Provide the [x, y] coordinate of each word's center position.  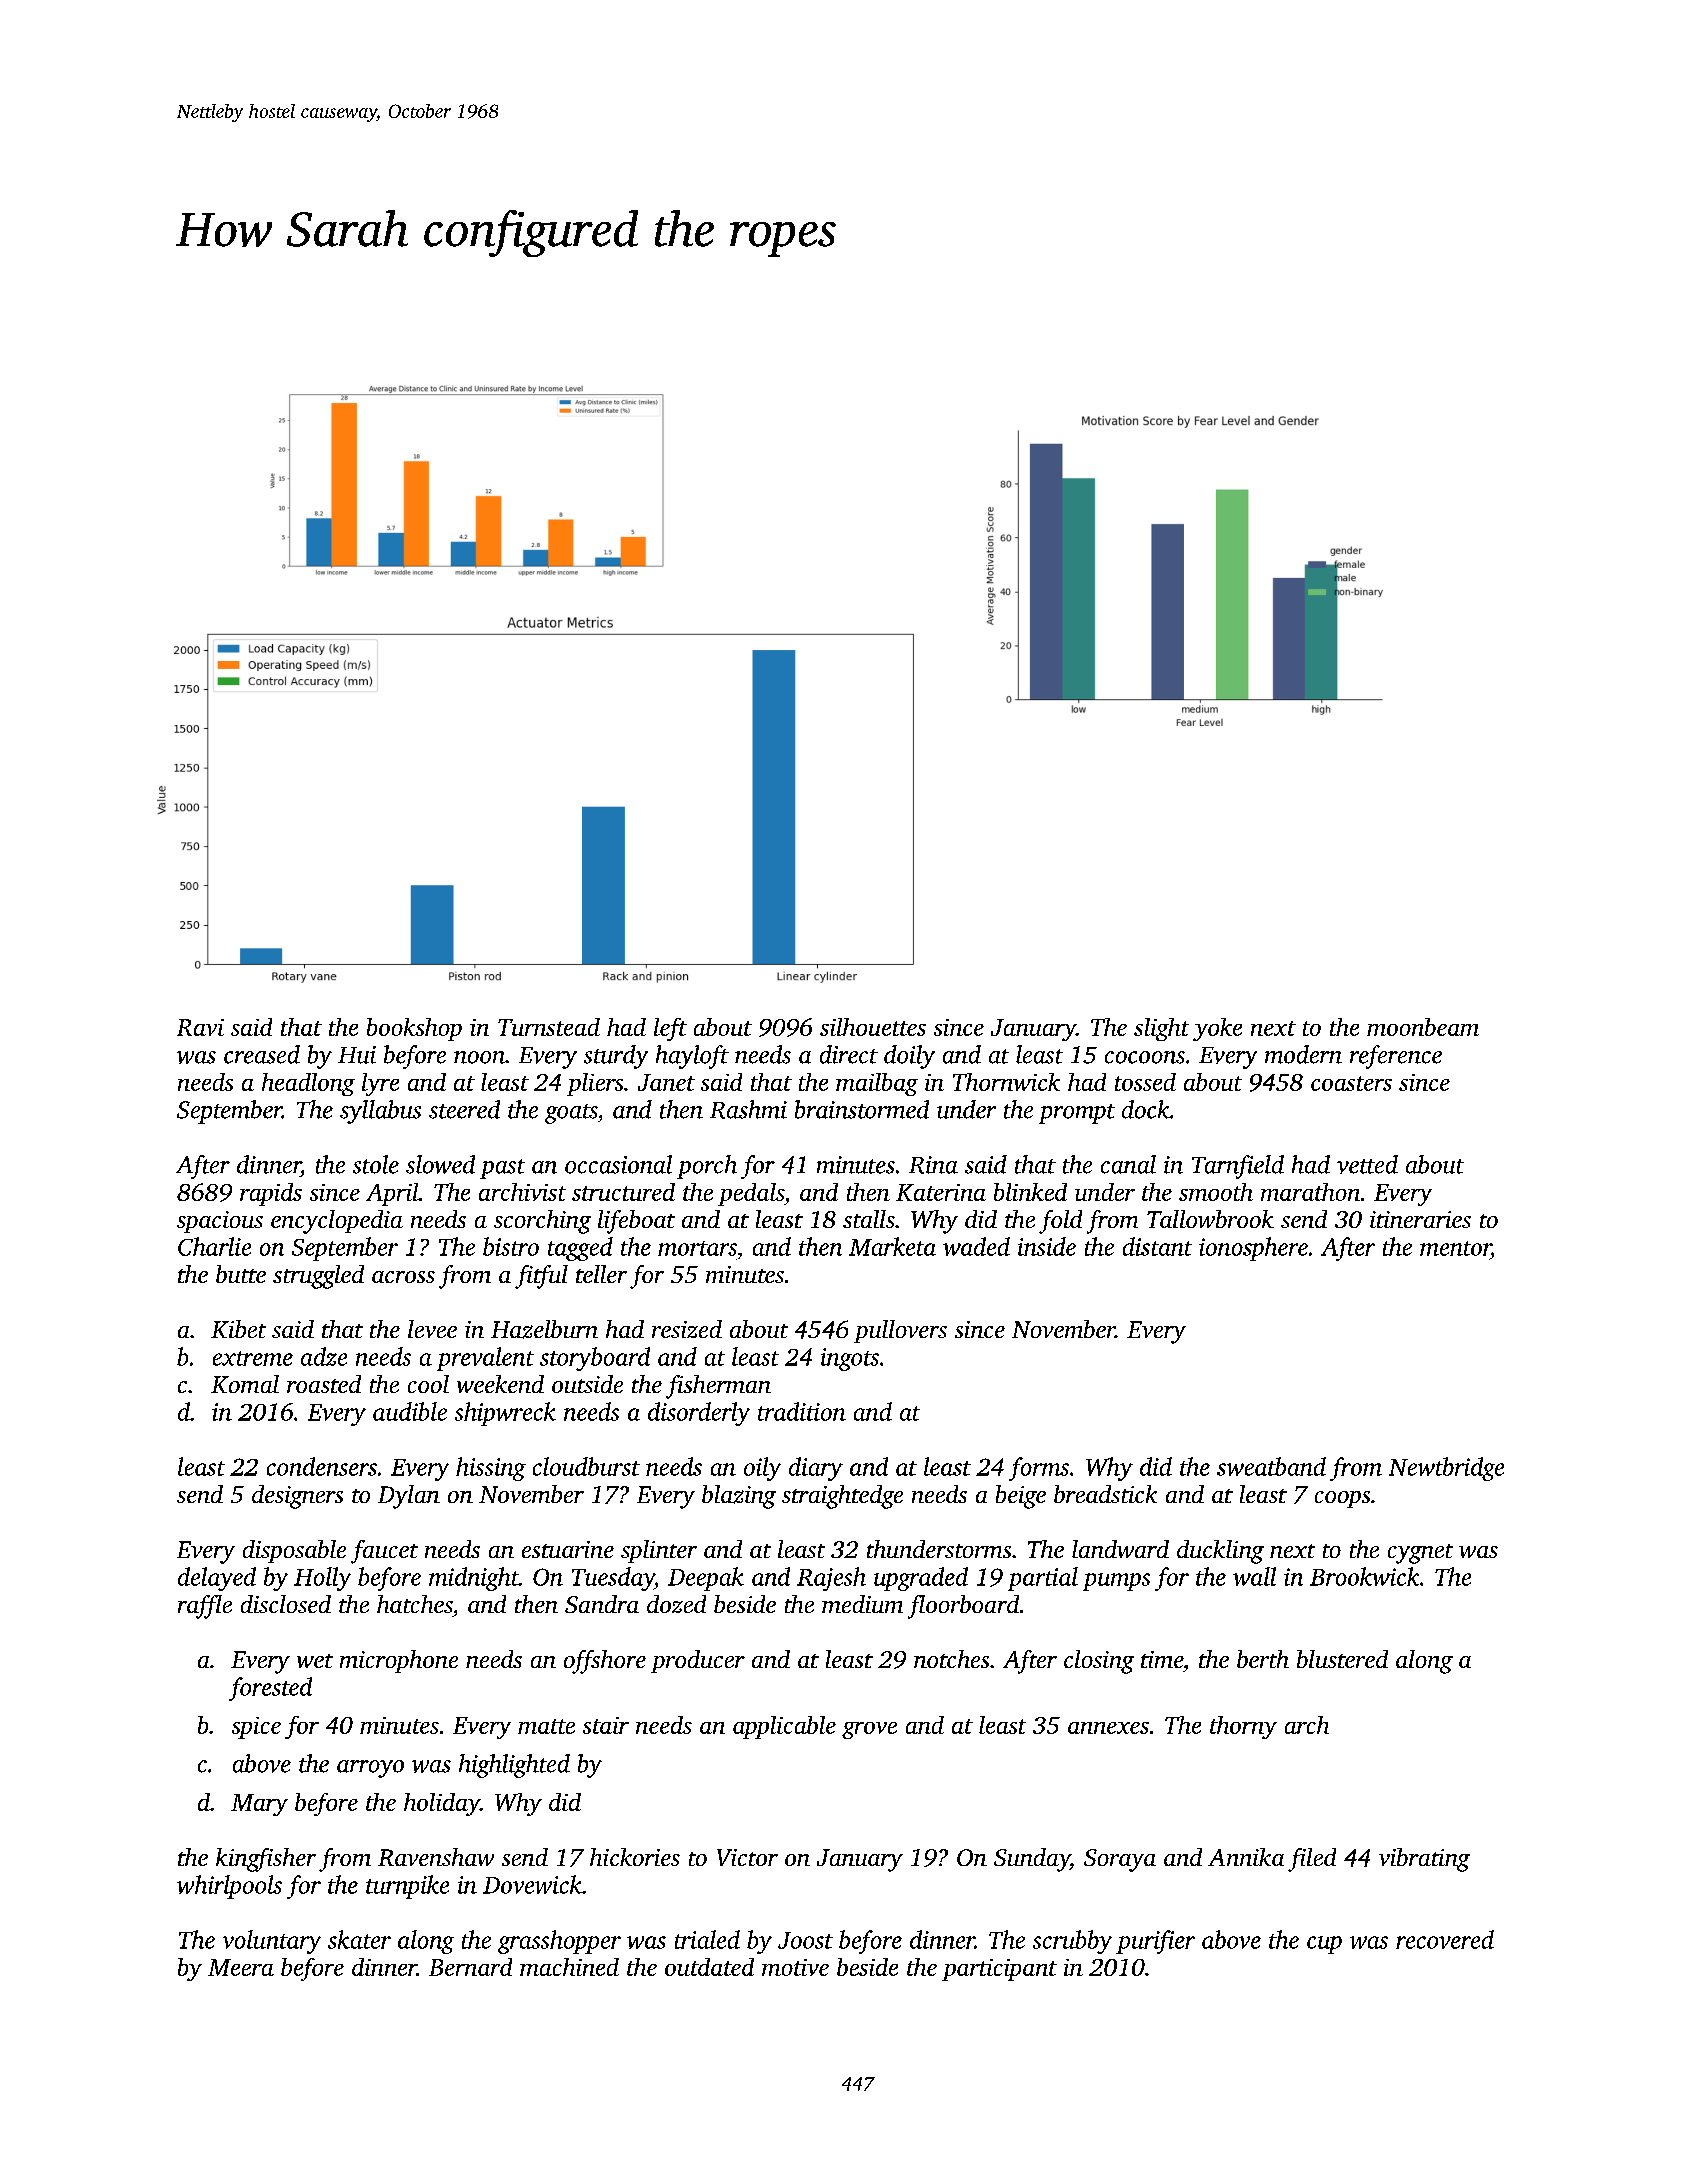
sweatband [1271, 1466]
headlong [308, 1084]
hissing [491, 1469]
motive [795, 1967]
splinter [659, 1551]
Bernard [470, 1967]
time [1162, 1659]
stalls [869, 1219]
